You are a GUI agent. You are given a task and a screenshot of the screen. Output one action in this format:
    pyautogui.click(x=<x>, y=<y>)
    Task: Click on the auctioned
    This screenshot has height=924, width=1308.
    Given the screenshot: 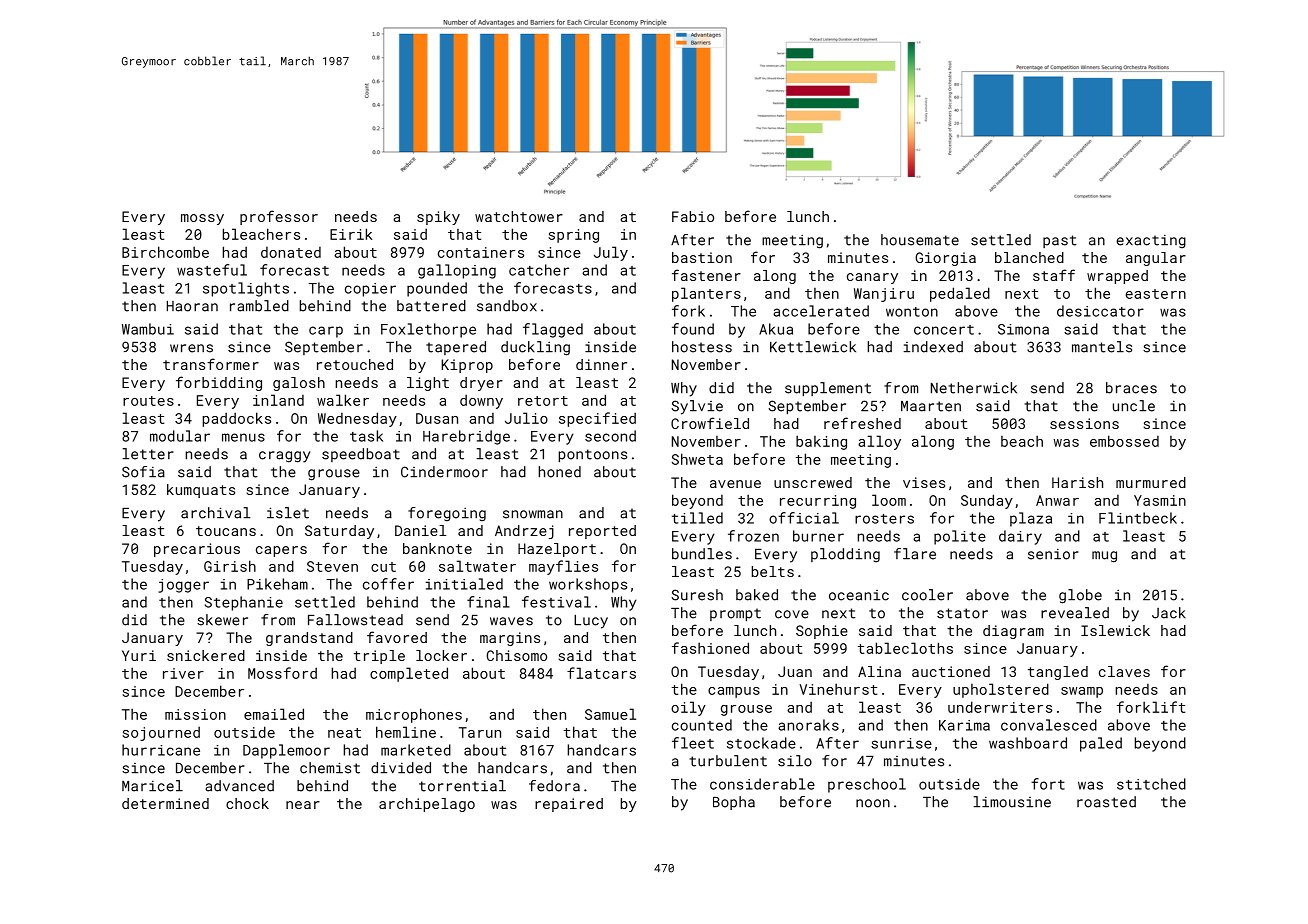 What is the action you would take?
    pyautogui.click(x=951, y=671)
